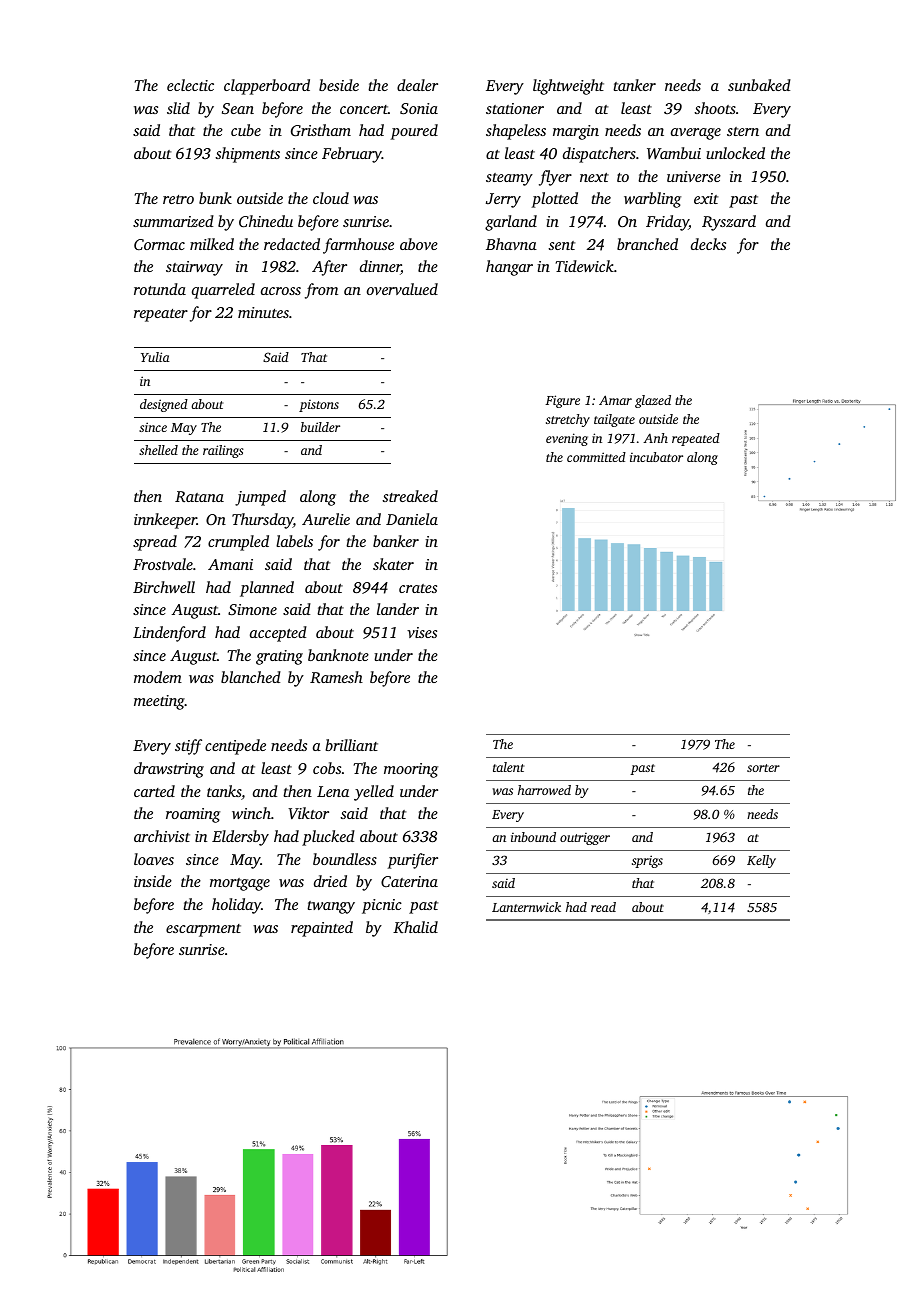 This document has width=924, height=1311. Describe the element at coordinates (409, 881) in the document. I see `Caterina` at that location.
